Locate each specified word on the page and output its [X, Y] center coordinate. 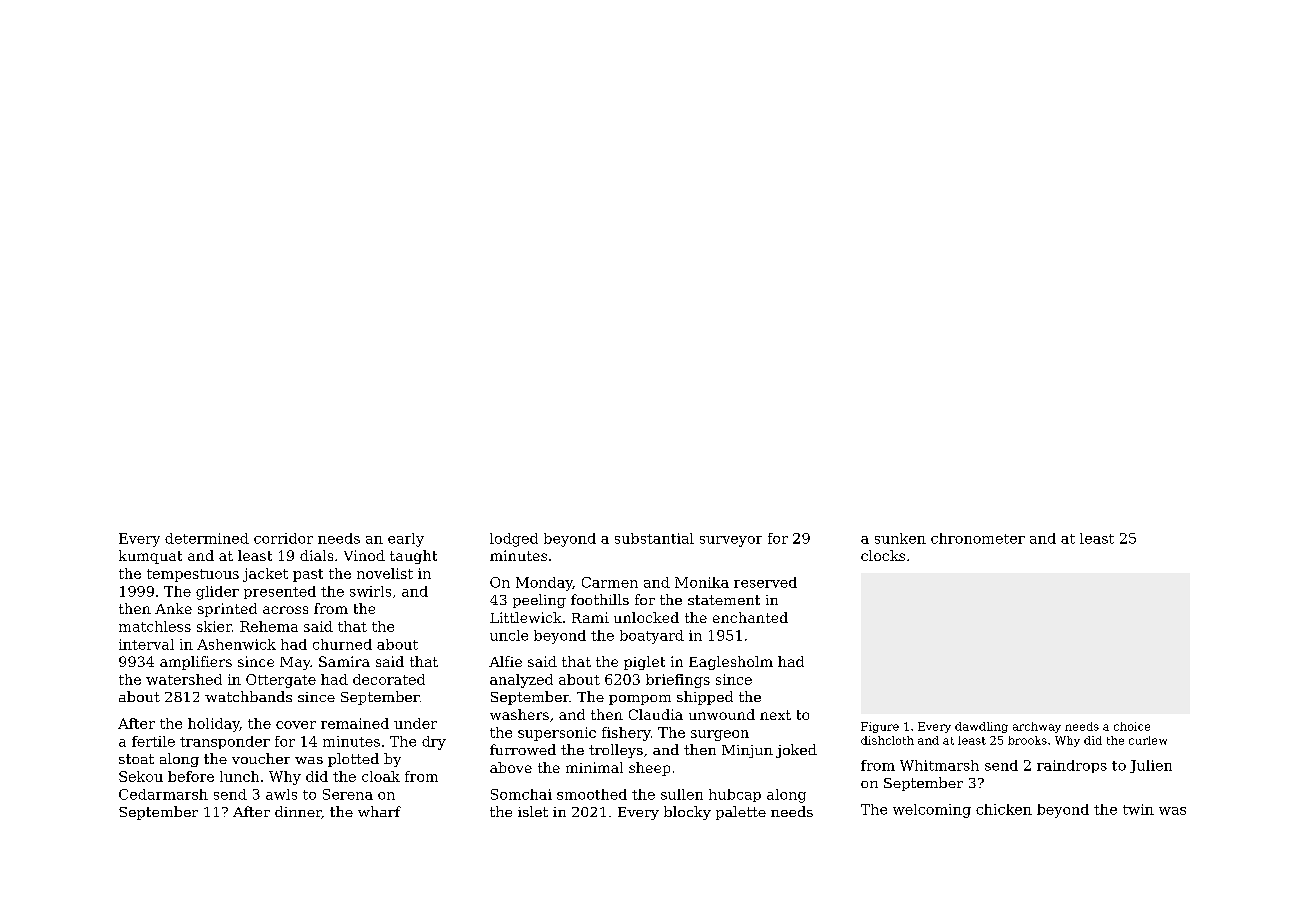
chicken [1004, 809]
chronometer [978, 538]
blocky [687, 813]
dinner [298, 812]
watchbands [248, 696]
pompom [640, 700]
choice [1132, 726]
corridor [283, 538]
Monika [702, 582]
